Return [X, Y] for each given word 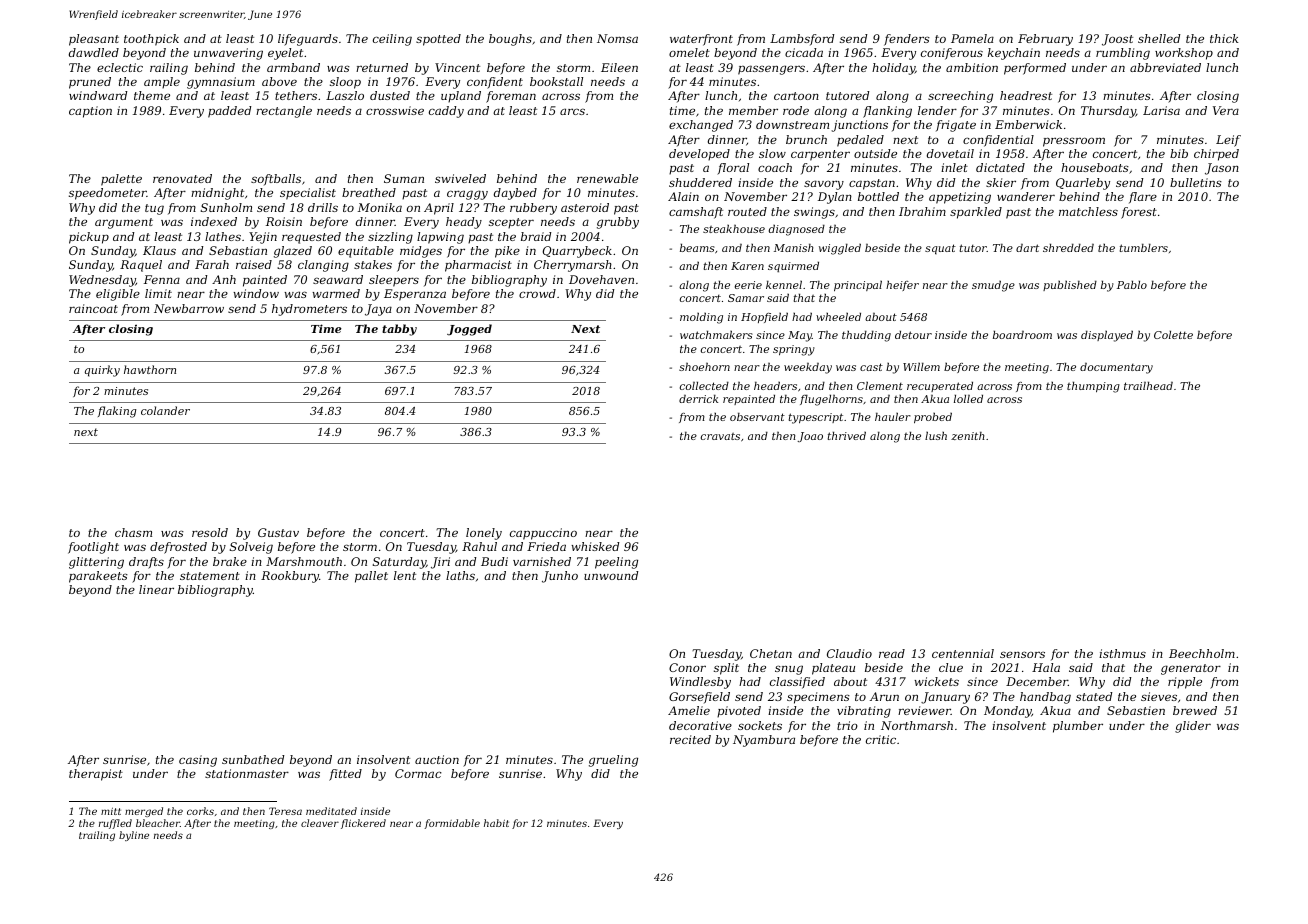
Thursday [1108, 112]
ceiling [392, 40]
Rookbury [290, 577]
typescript [816, 418]
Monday [1007, 712]
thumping [1093, 387]
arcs [572, 111]
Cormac [418, 773]
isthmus [1122, 653]
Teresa [285, 811]
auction [437, 759]
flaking [117, 412]
